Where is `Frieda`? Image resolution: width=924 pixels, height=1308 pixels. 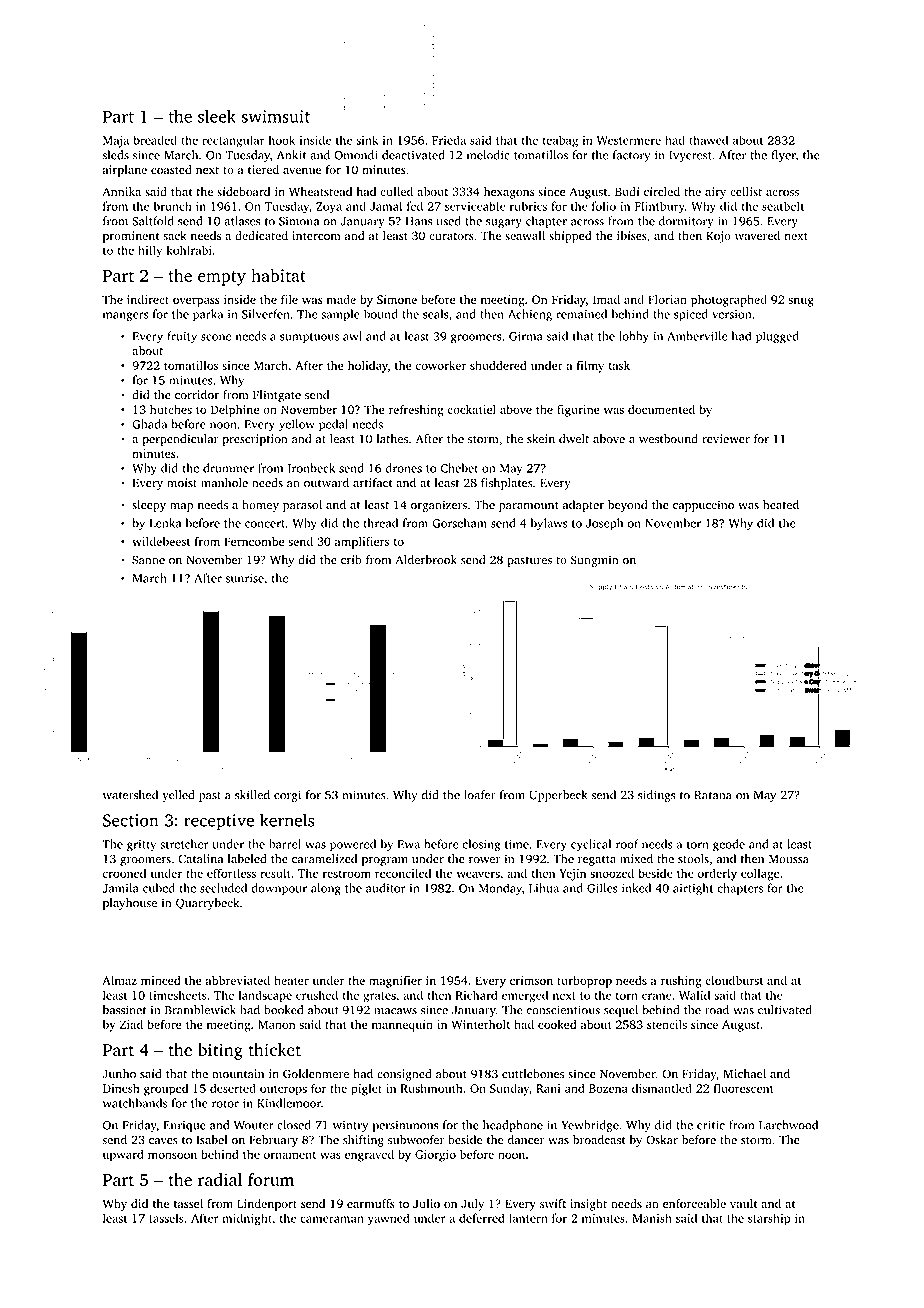
Frieda is located at coordinates (449, 140).
